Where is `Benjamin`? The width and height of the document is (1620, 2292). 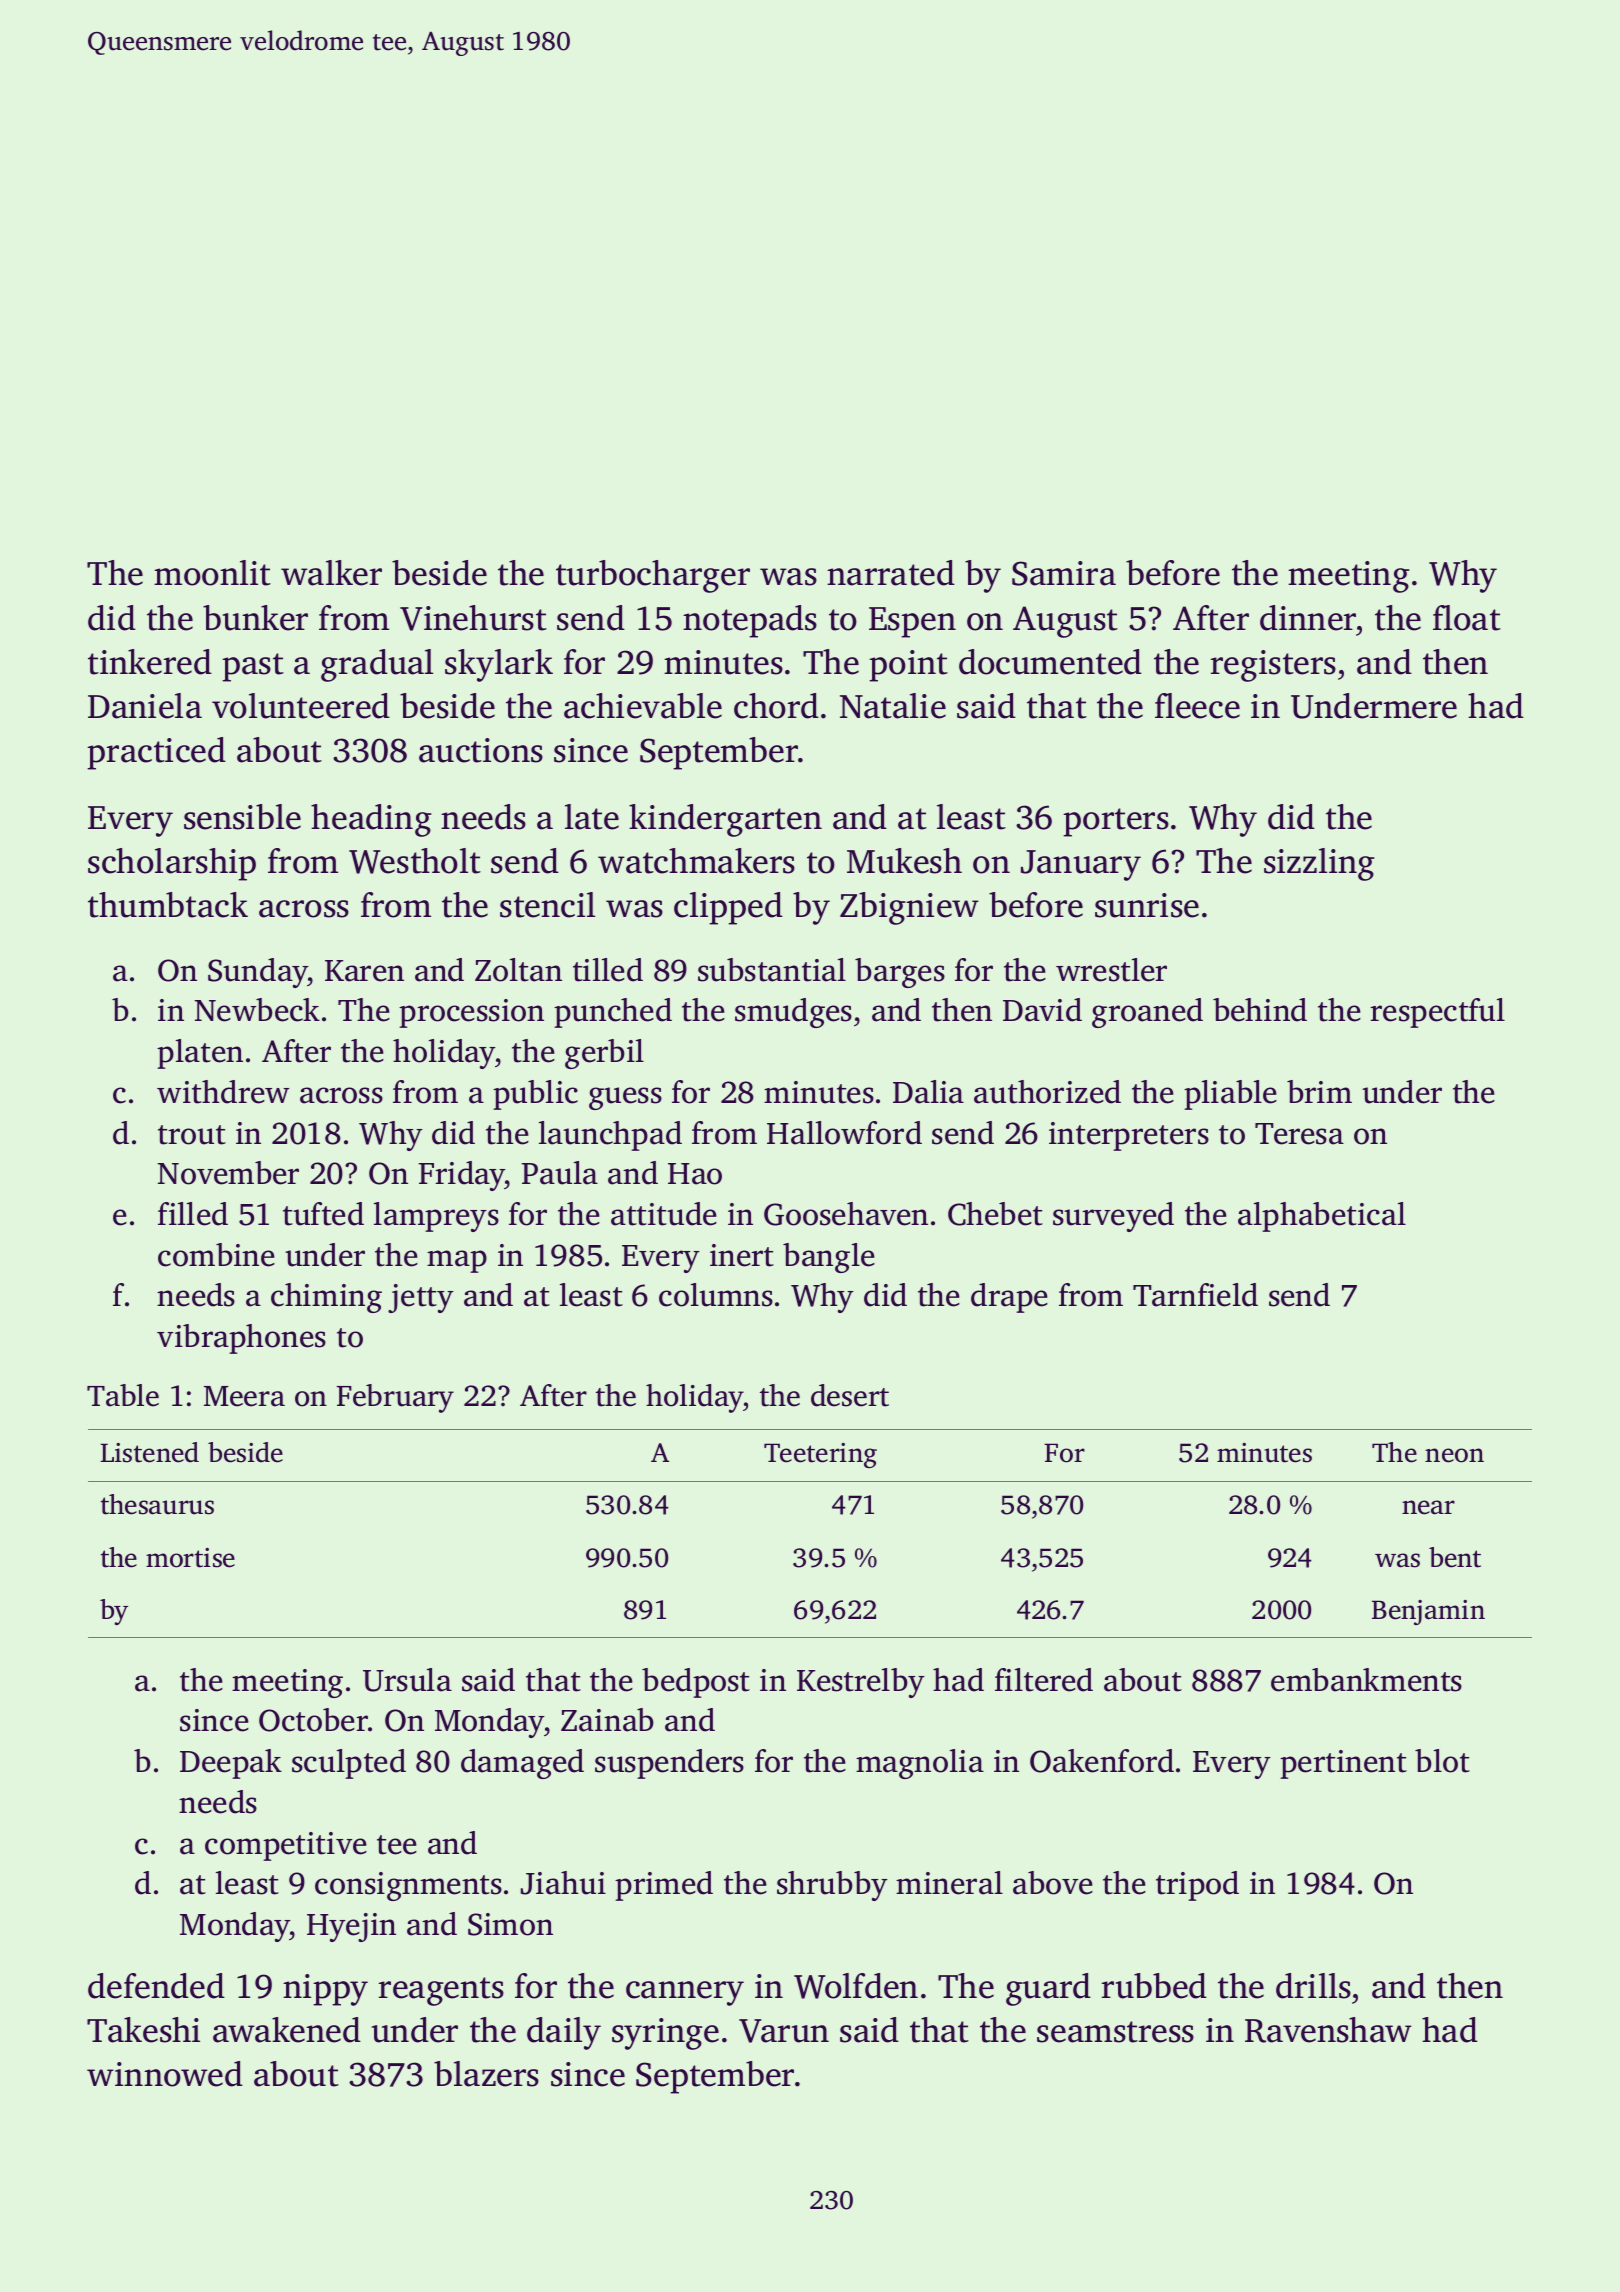 Benjamin is located at coordinates (1428, 1612).
